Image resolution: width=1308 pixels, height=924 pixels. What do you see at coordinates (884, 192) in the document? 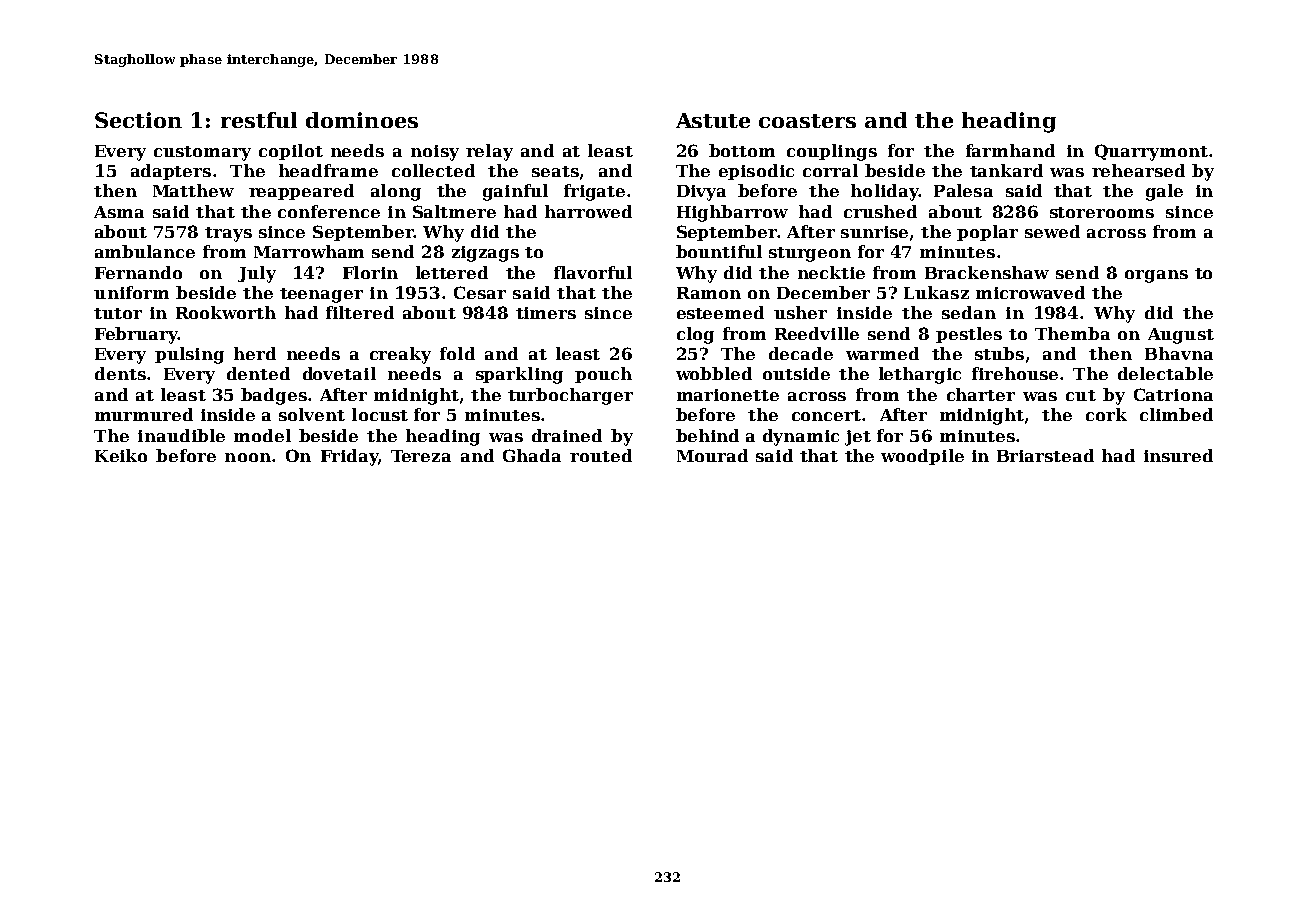
I see `holiday` at bounding box center [884, 192].
